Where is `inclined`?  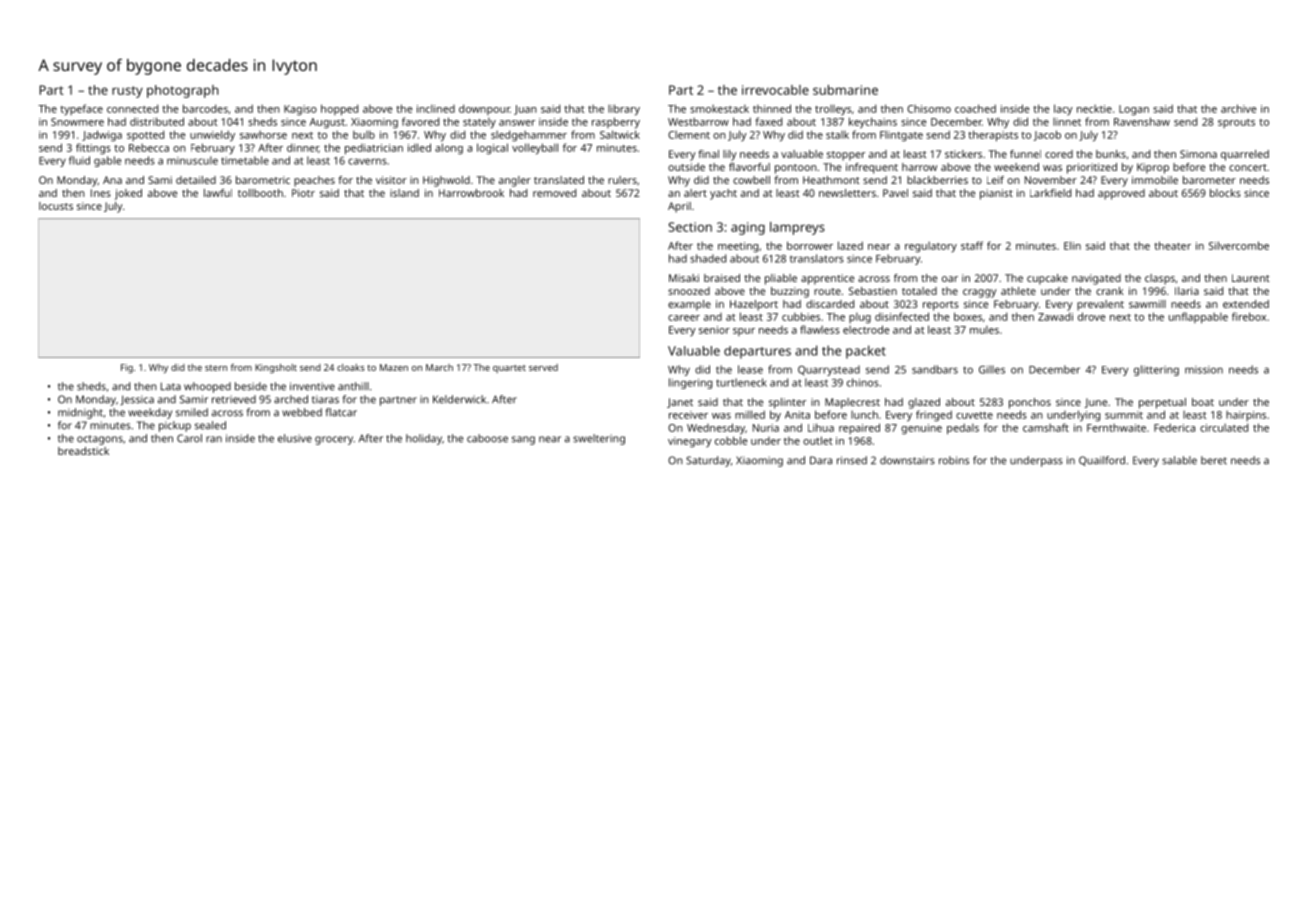
inclined is located at coordinates (436, 109).
